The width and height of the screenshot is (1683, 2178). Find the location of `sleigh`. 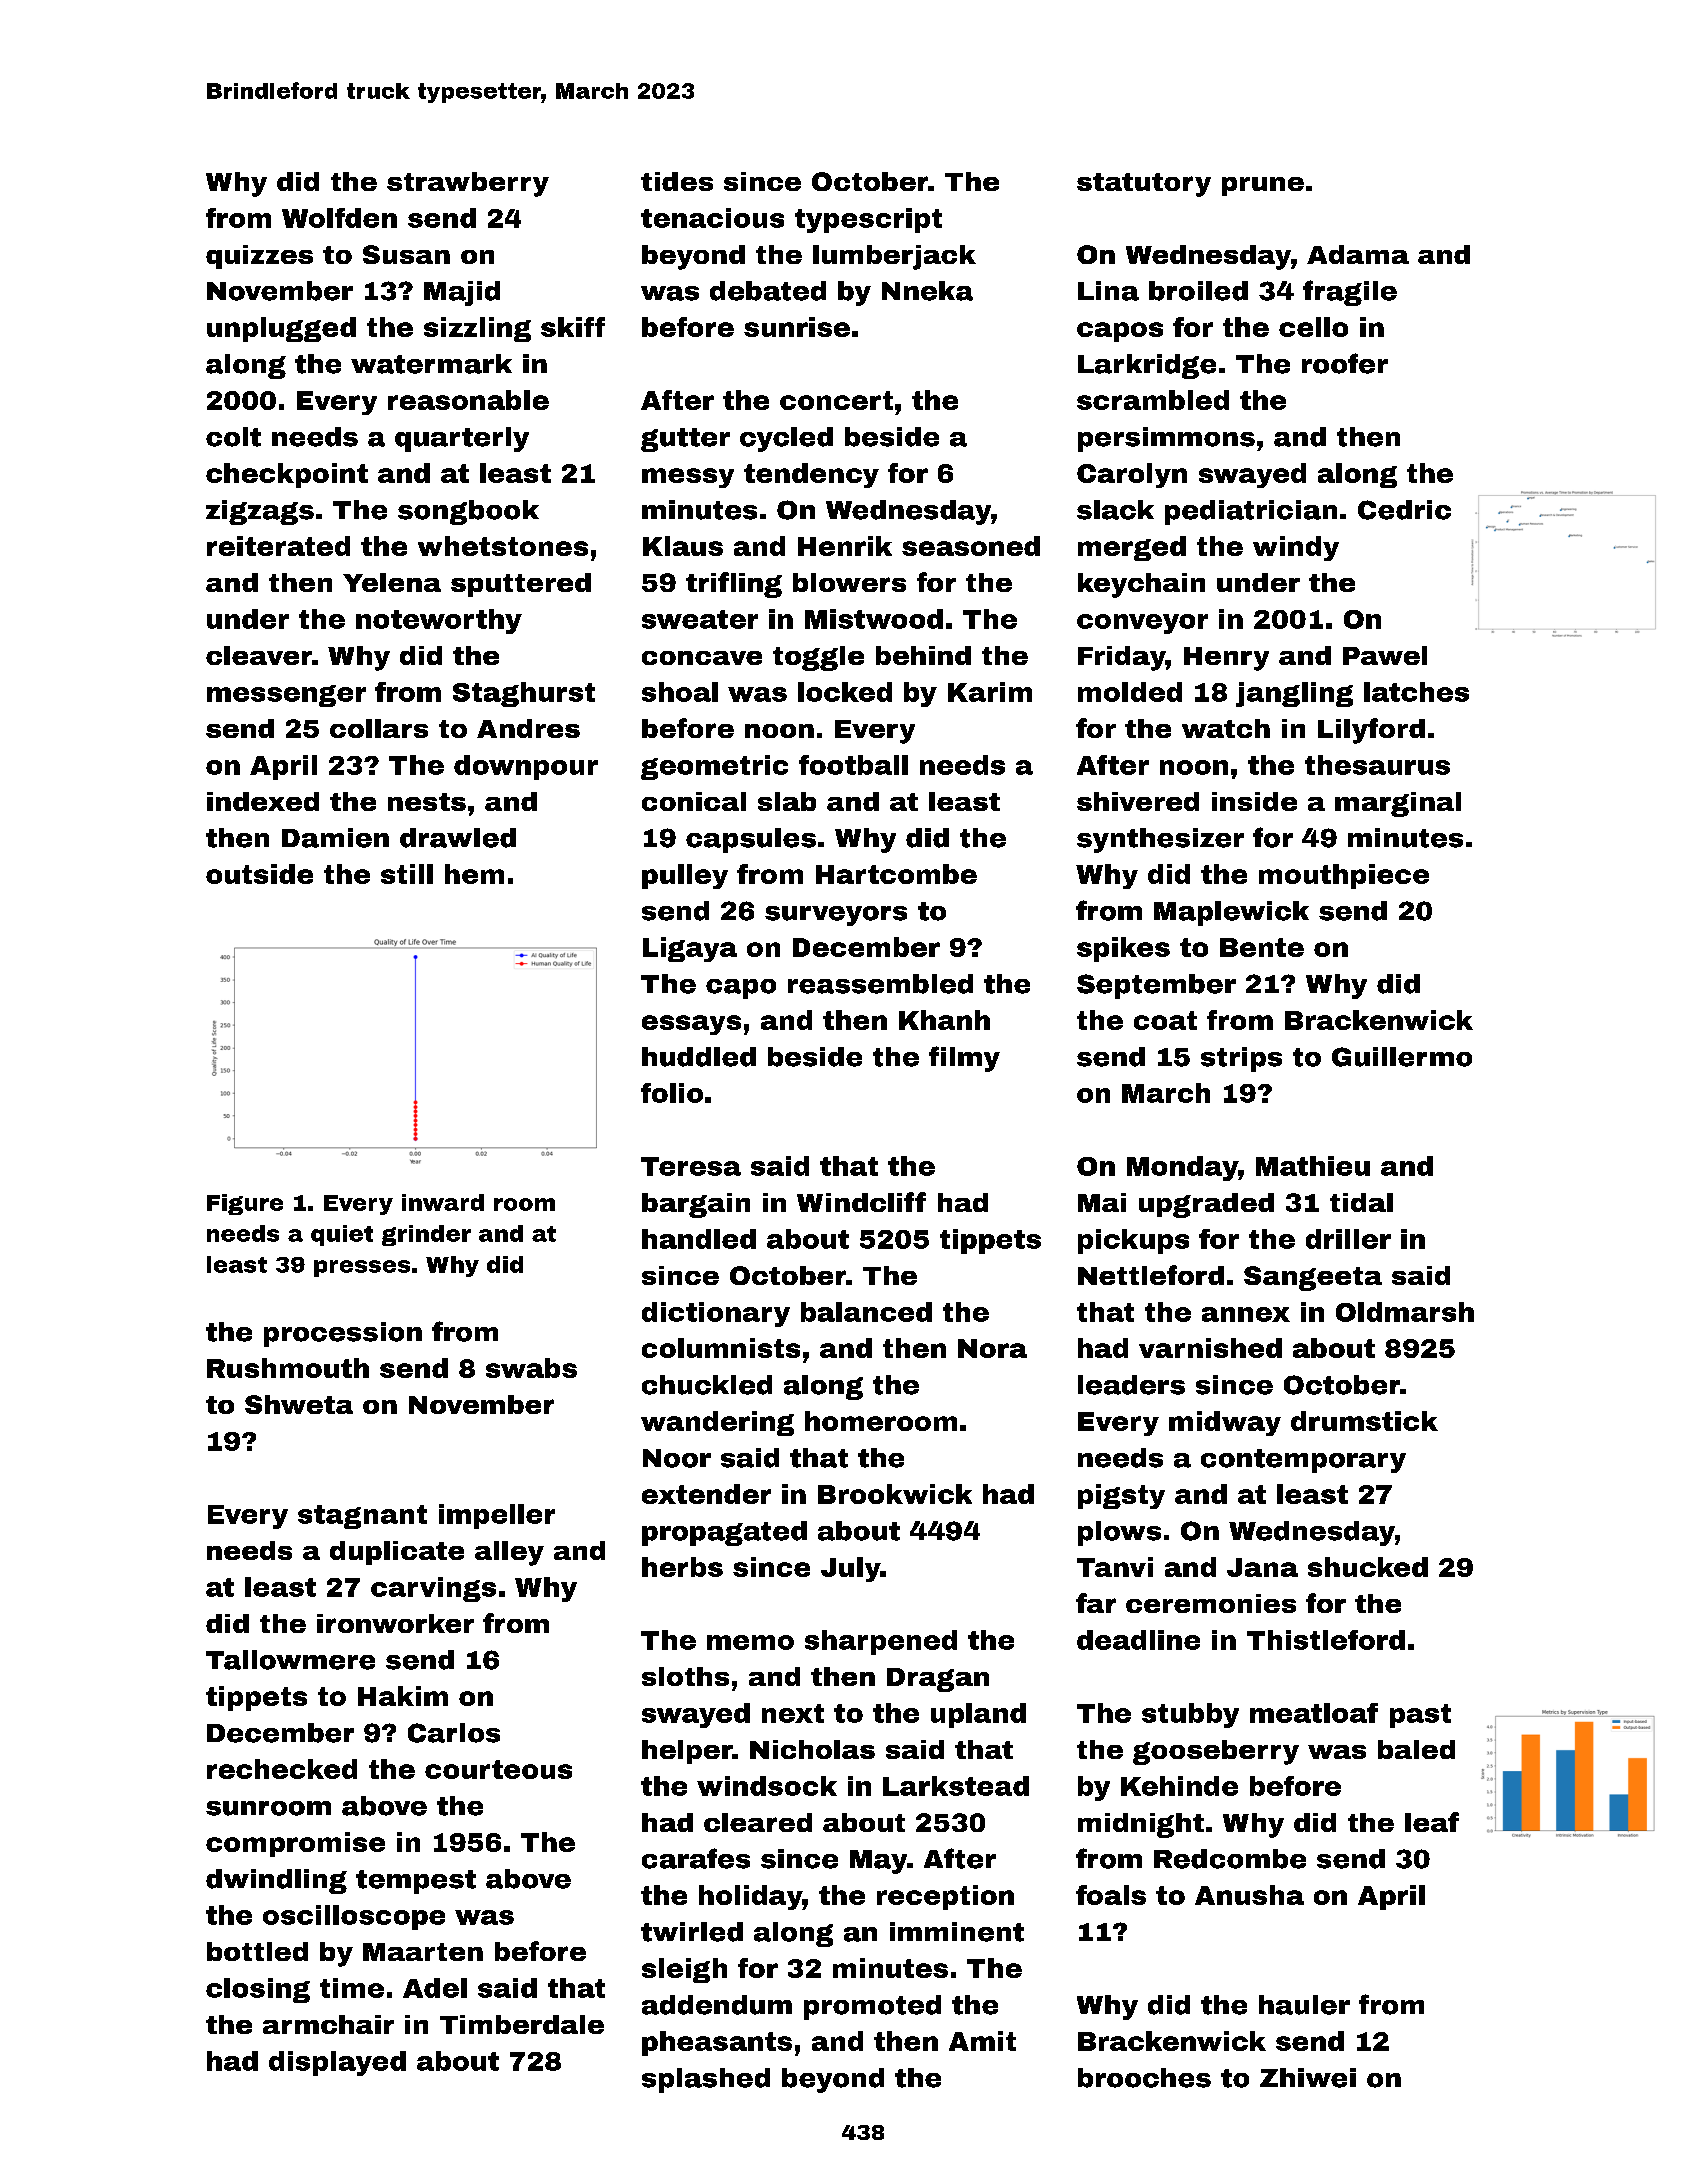

sleigh is located at coordinates (684, 1970).
